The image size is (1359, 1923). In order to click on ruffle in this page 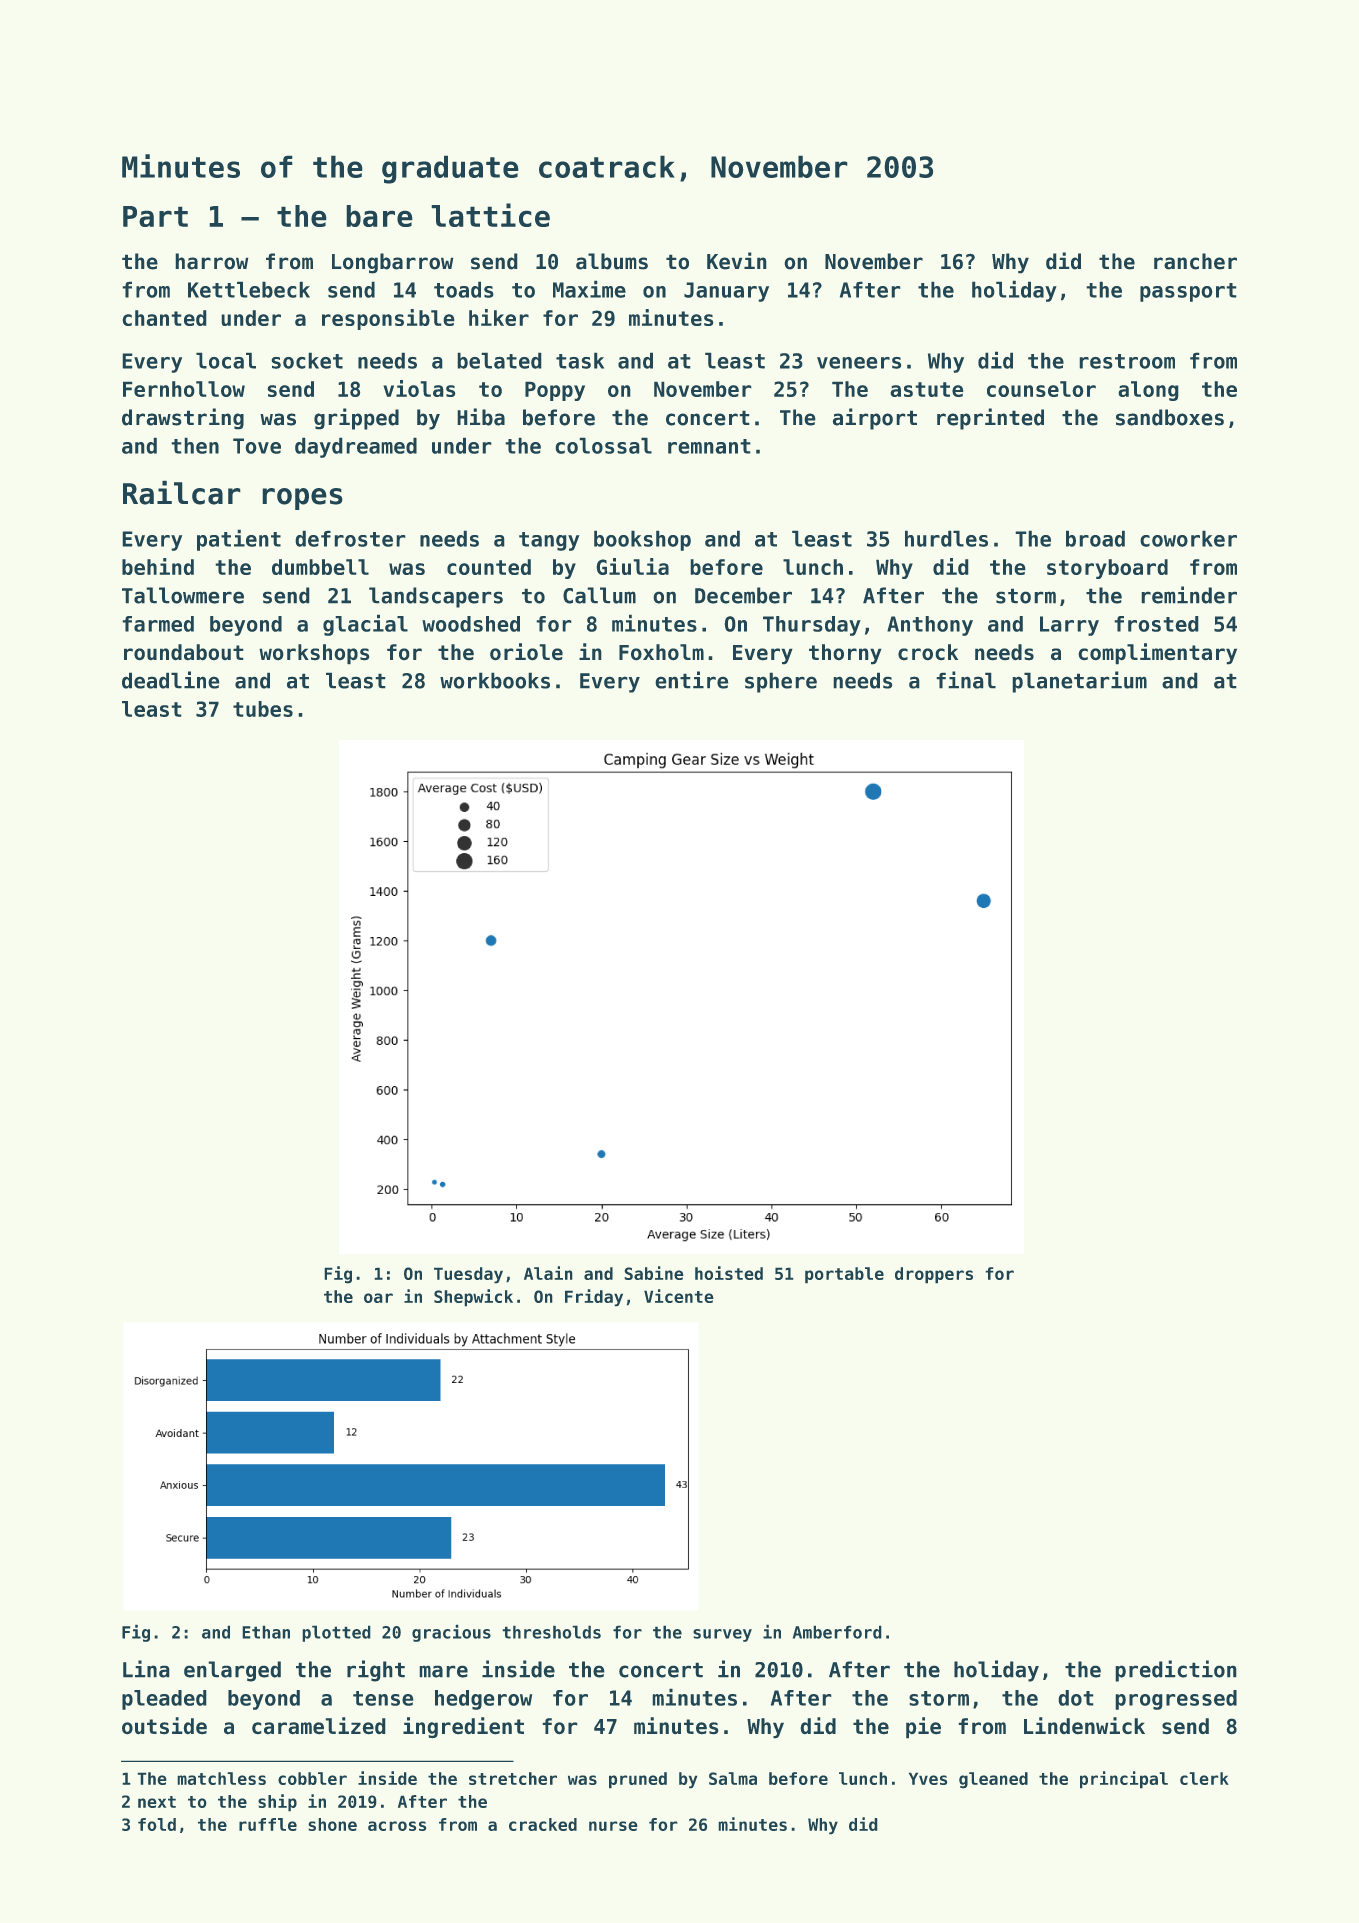, I will do `click(268, 1824)`.
